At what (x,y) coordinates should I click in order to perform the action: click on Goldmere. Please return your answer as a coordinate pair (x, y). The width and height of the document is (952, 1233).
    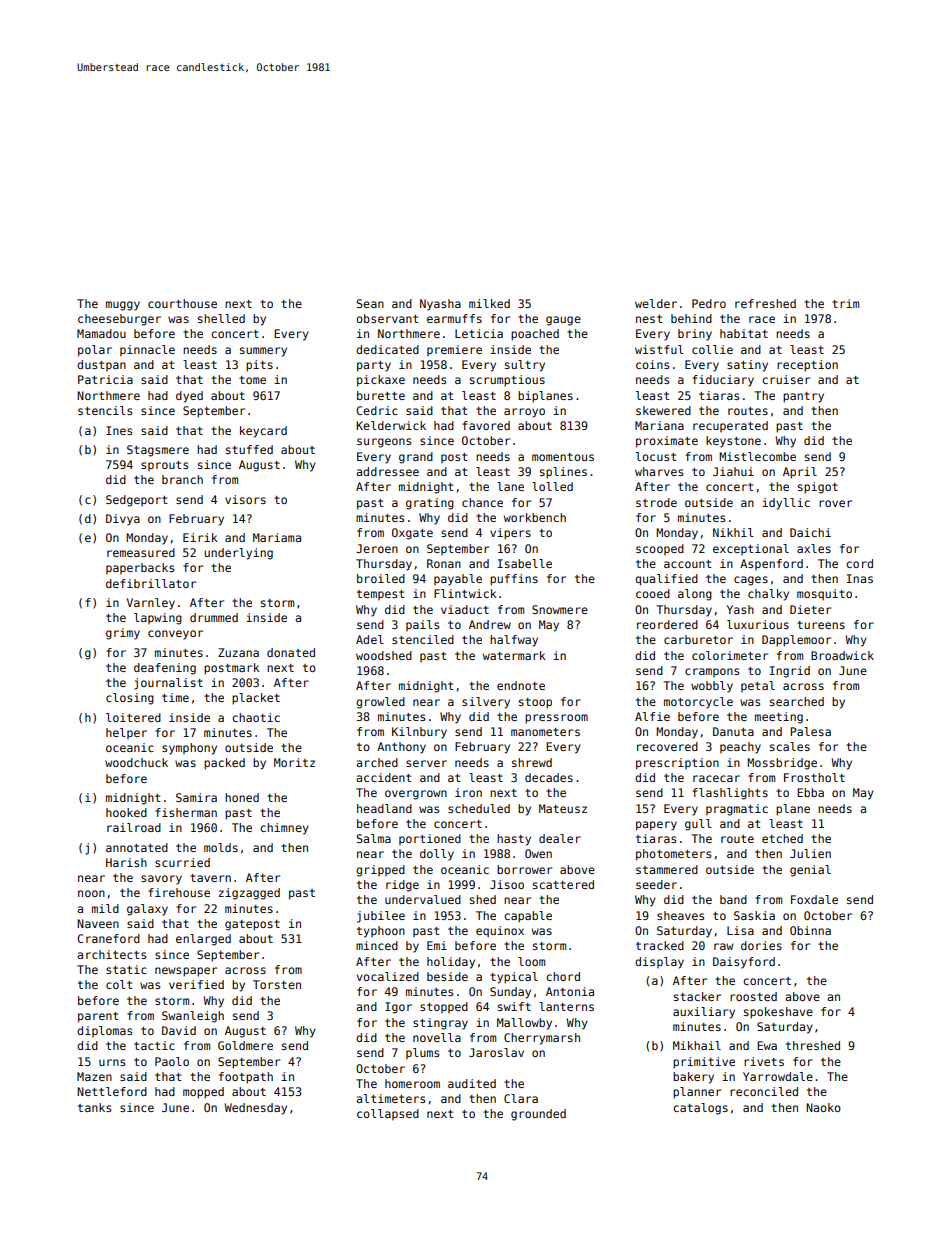
    Looking at the image, I should click on (245, 1045).
